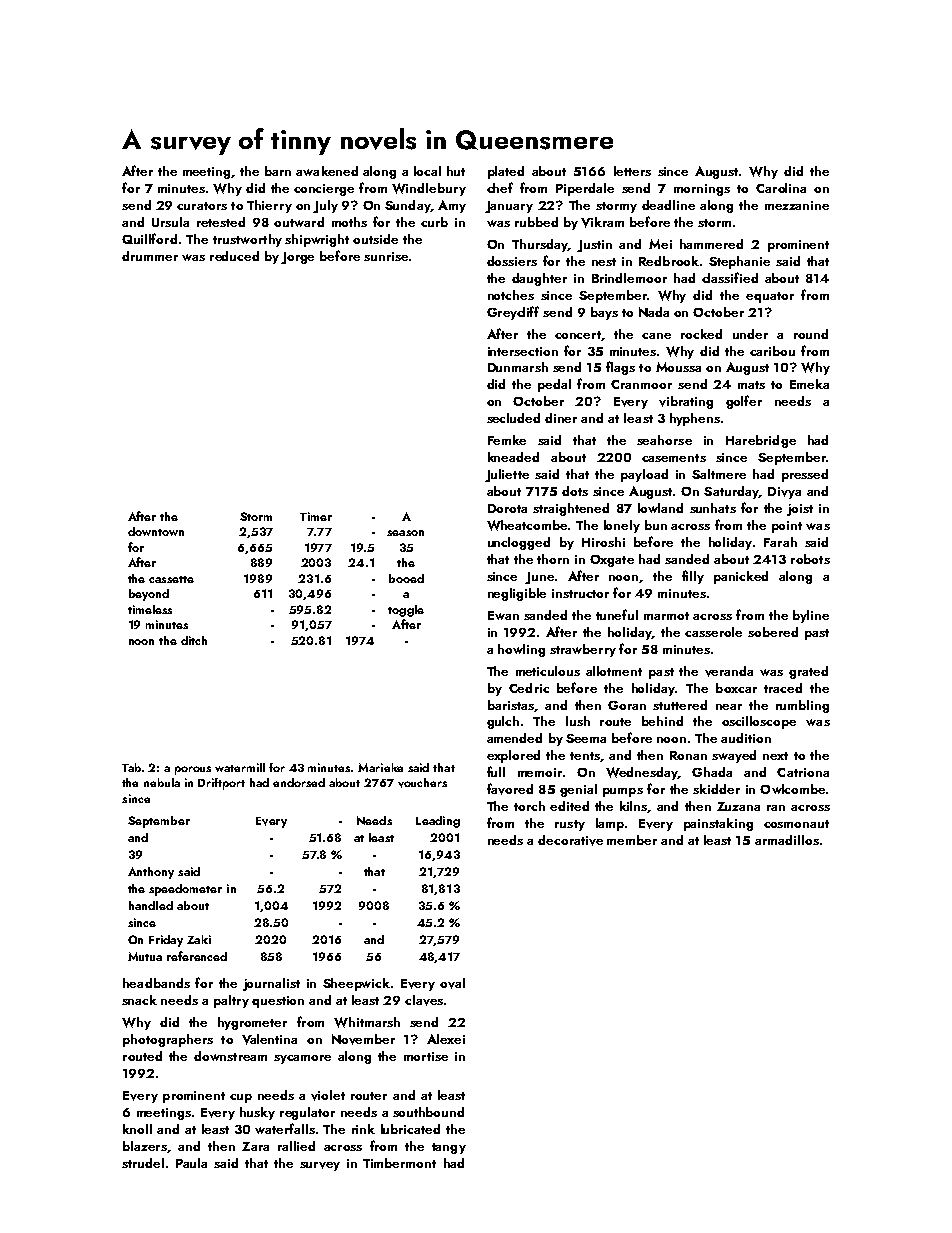  Describe the element at coordinates (570, 840) in the page. I see `decorative` at that location.
